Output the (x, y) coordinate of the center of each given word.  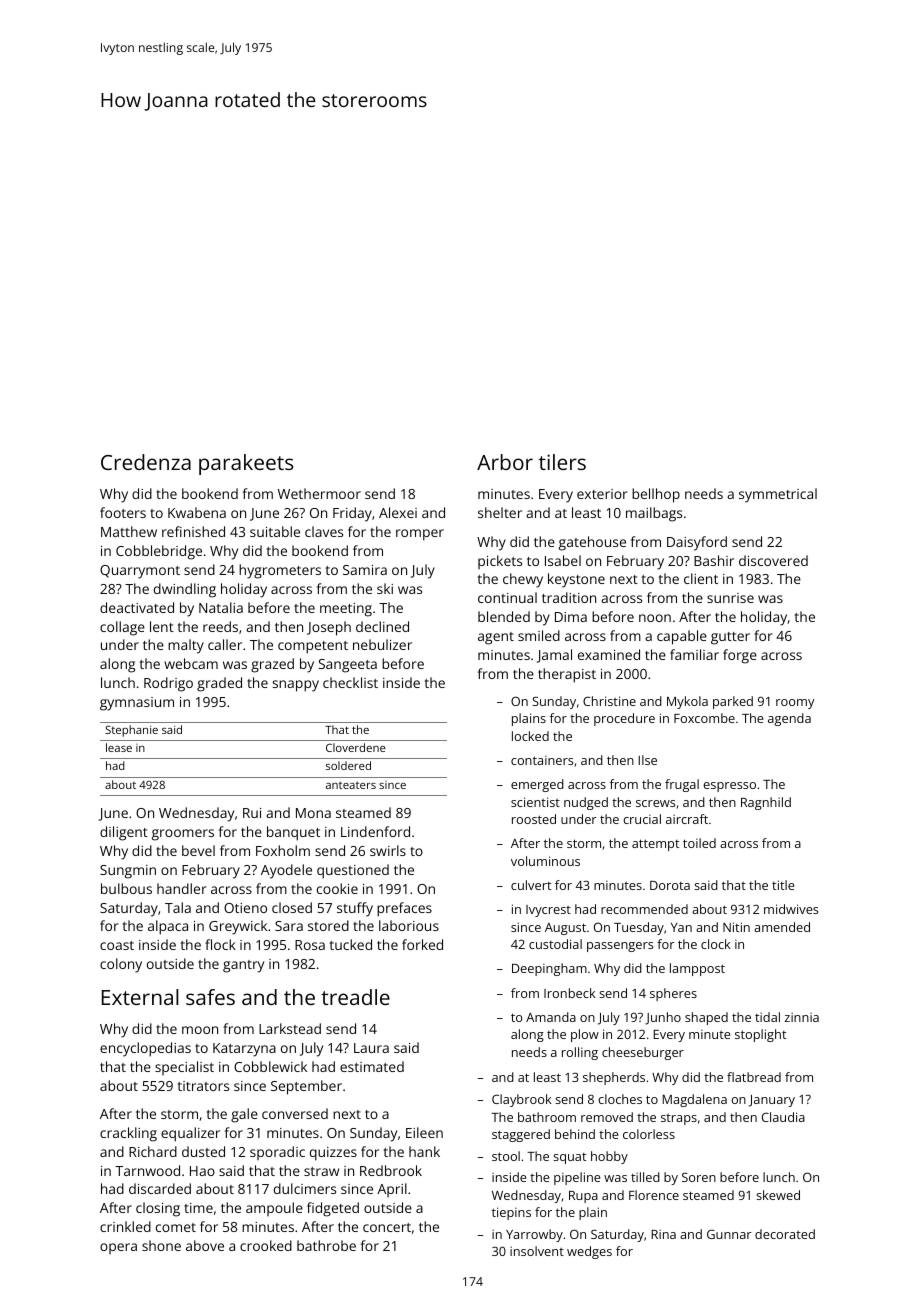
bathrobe (326, 1245)
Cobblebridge (159, 552)
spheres (673, 994)
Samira (365, 570)
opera (118, 1248)
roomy (795, 704)
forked (422, 944)
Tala (178, 907)
